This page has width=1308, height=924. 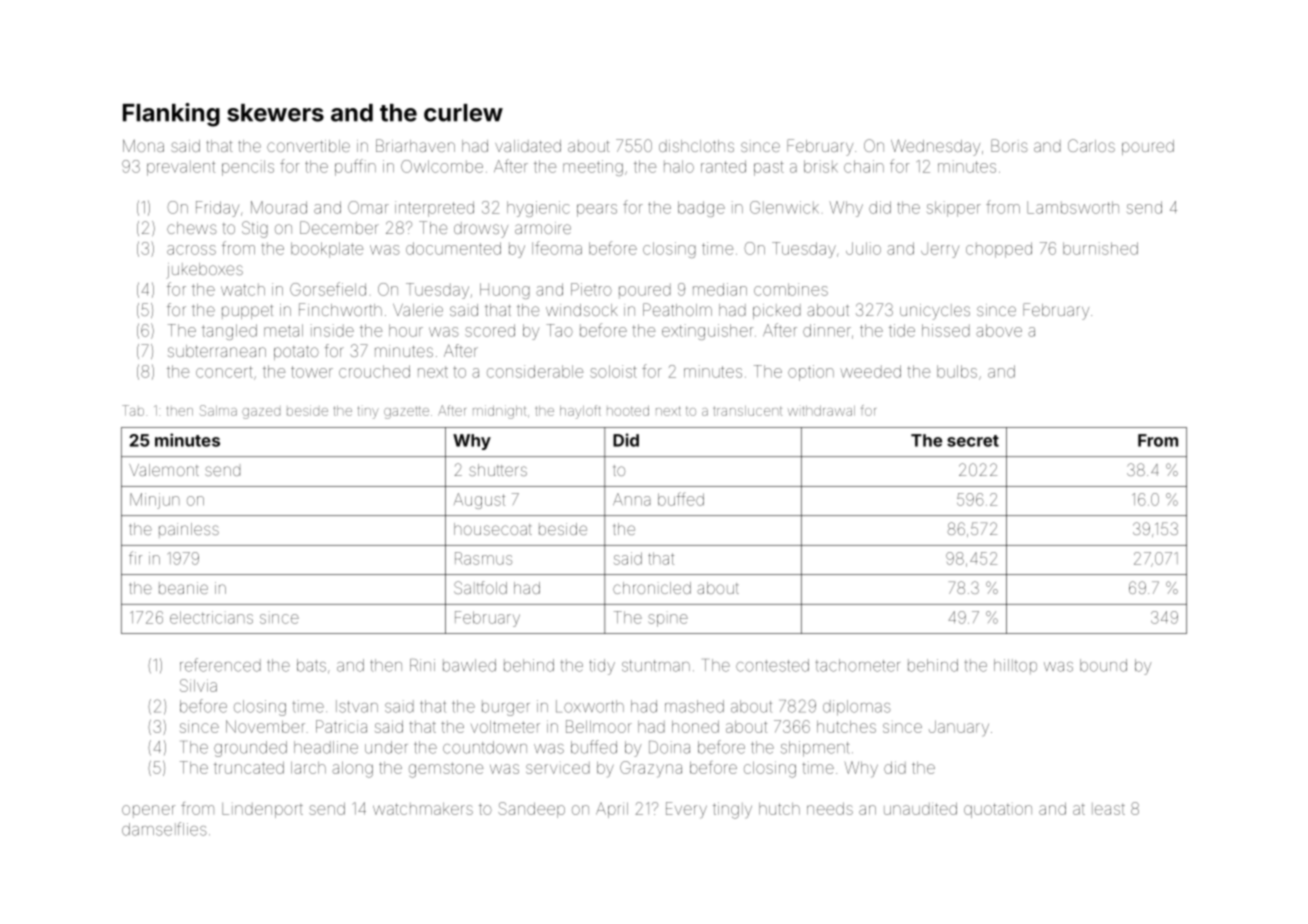 I want to click on painless, so click(x=189, y=530).
